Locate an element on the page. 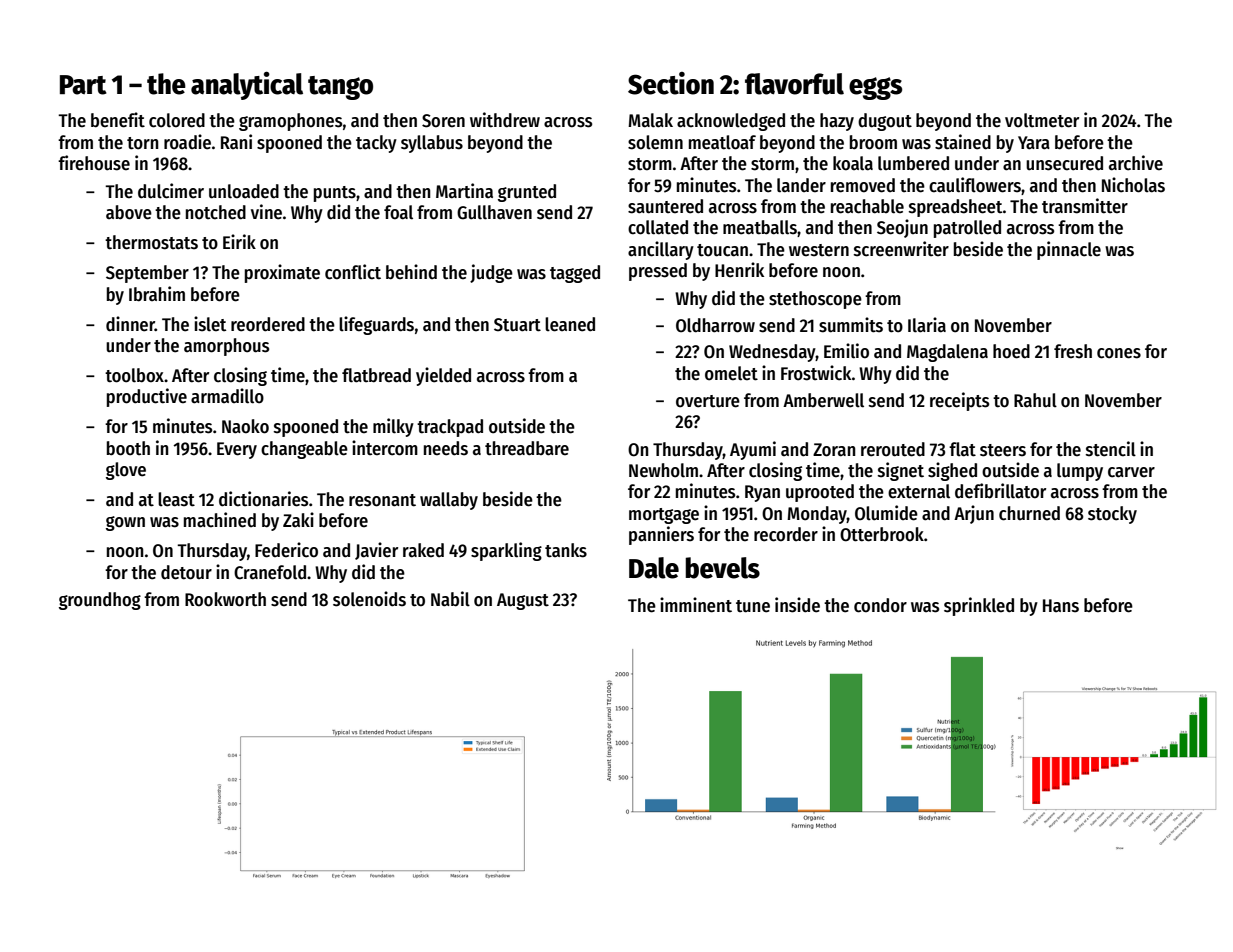 The height and width of the document is (952, 1233). groundhog is located at coordinates (100, 601).
